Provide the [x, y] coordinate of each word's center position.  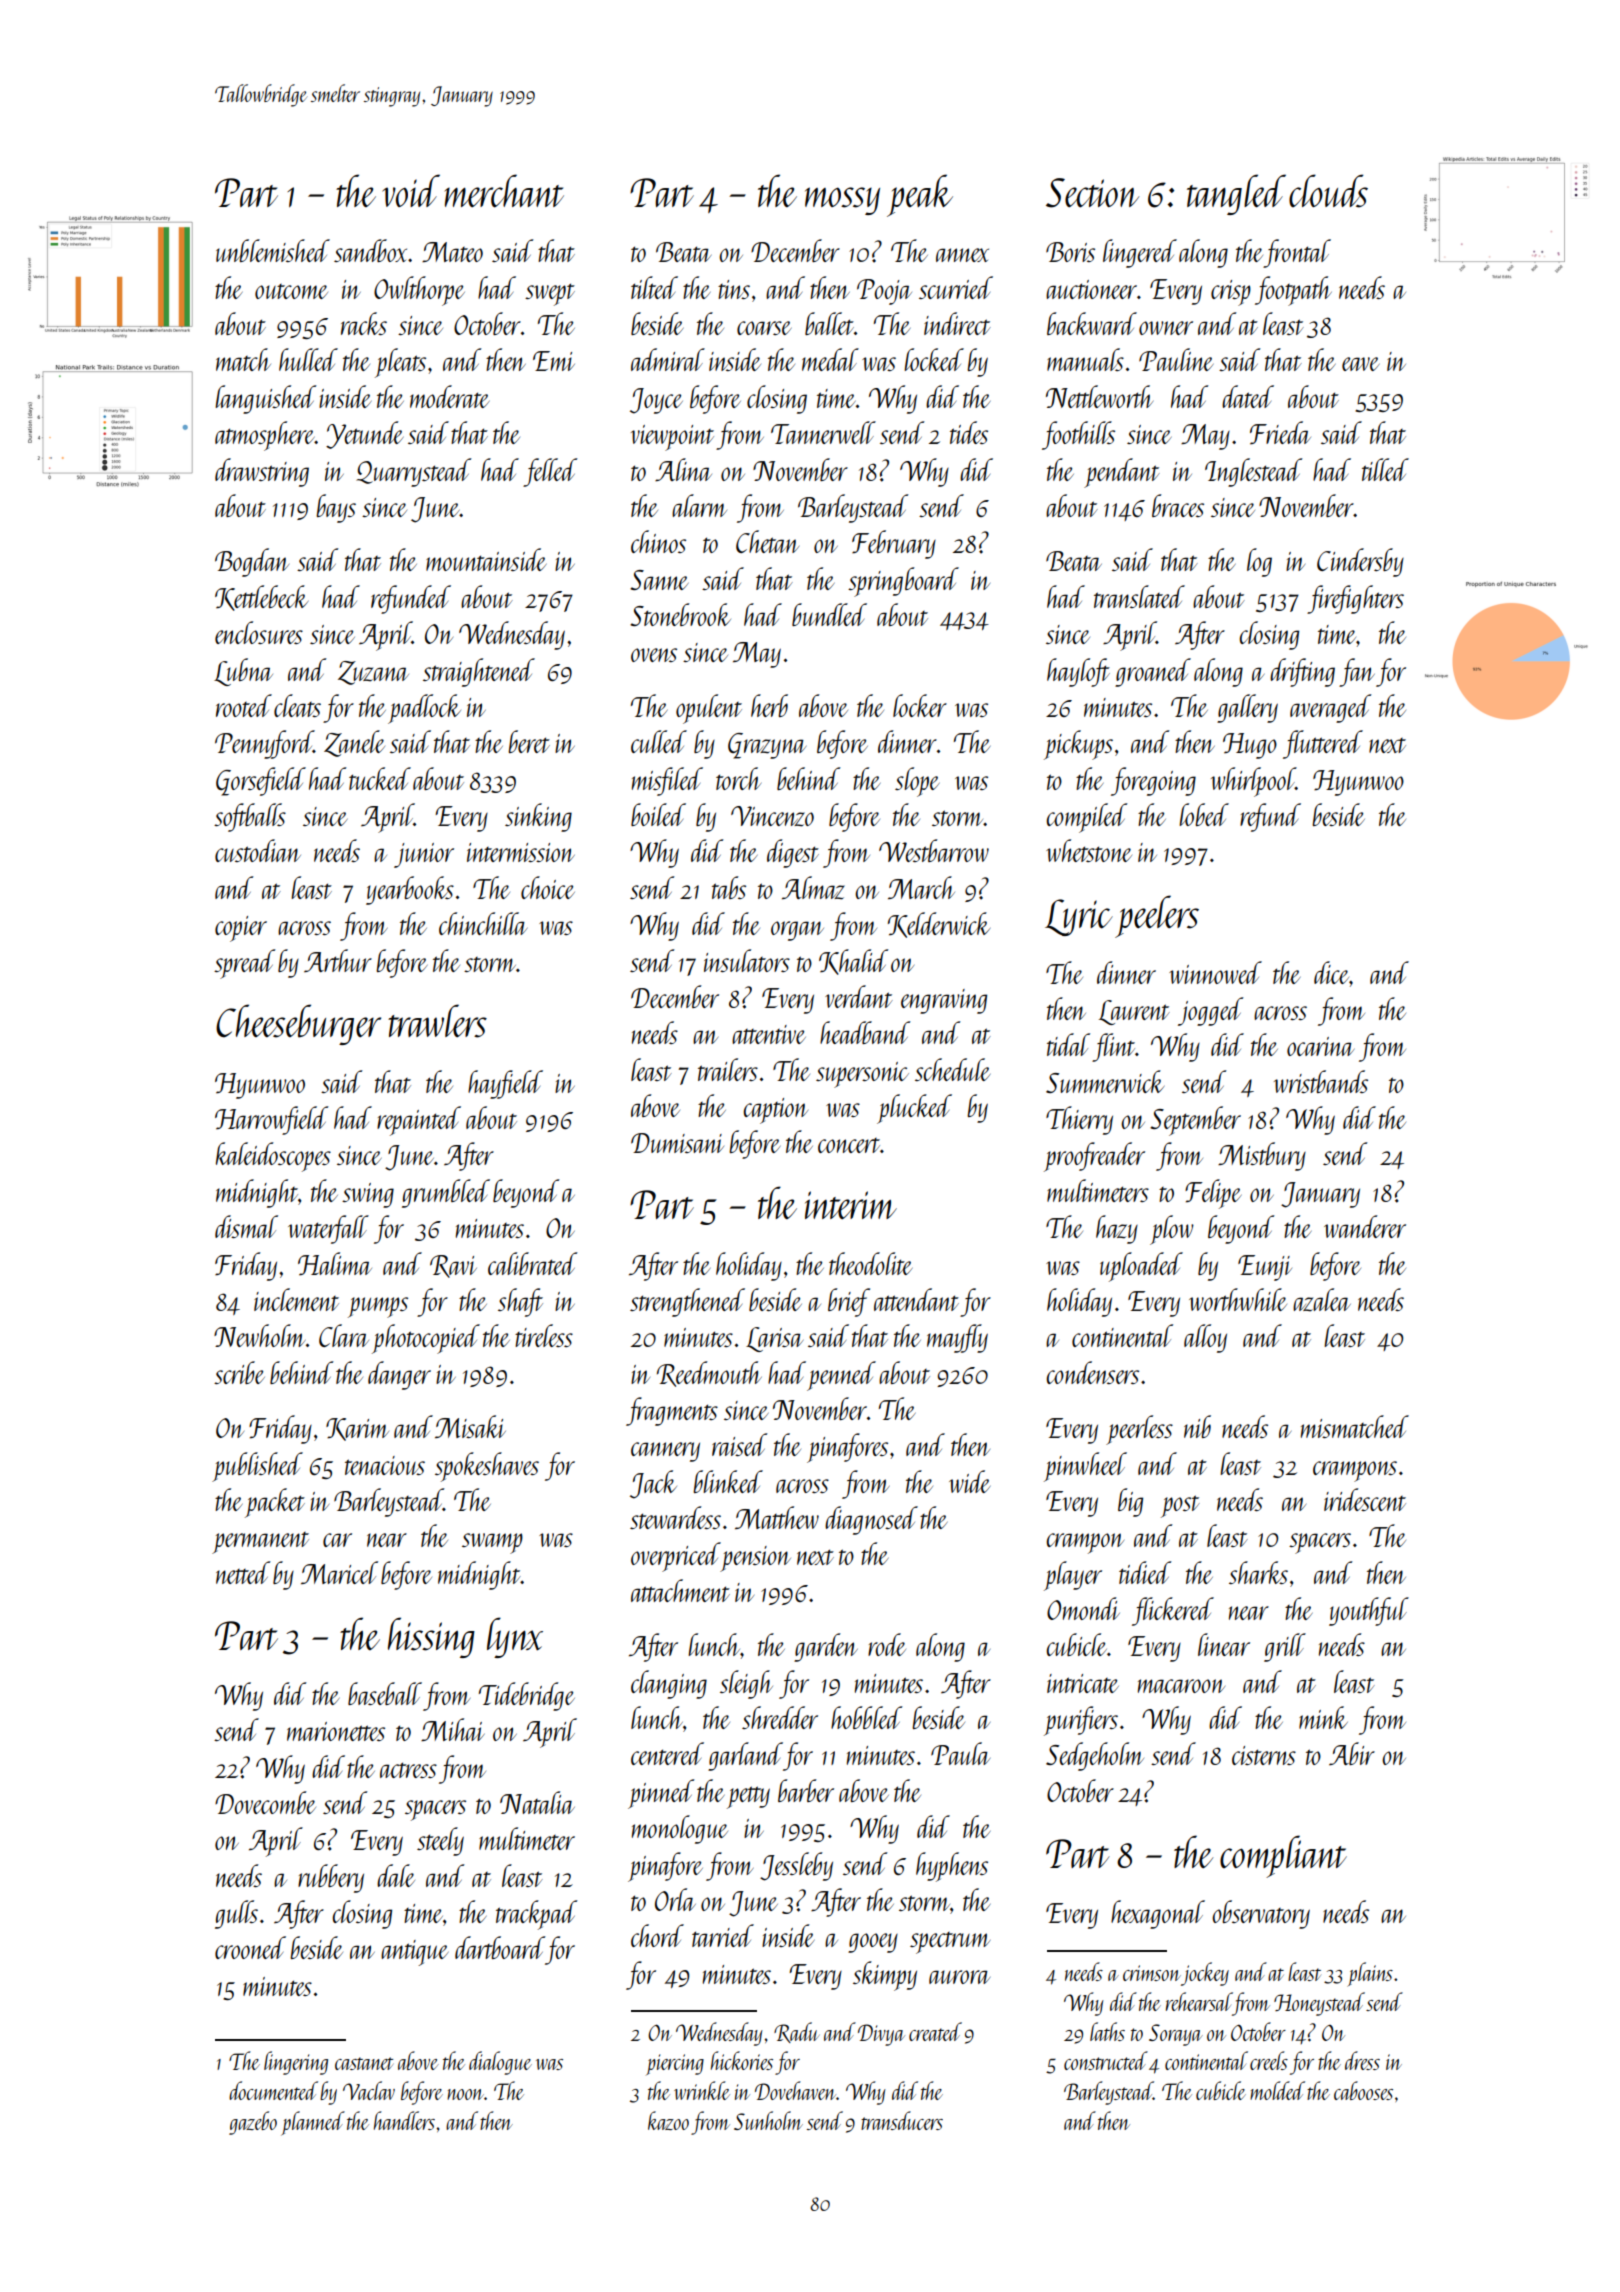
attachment [680, 1590]
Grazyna [767, 746]
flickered [1173, 1611]
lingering [296, 2063]
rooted [244, 705]
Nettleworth [1099, 396]
